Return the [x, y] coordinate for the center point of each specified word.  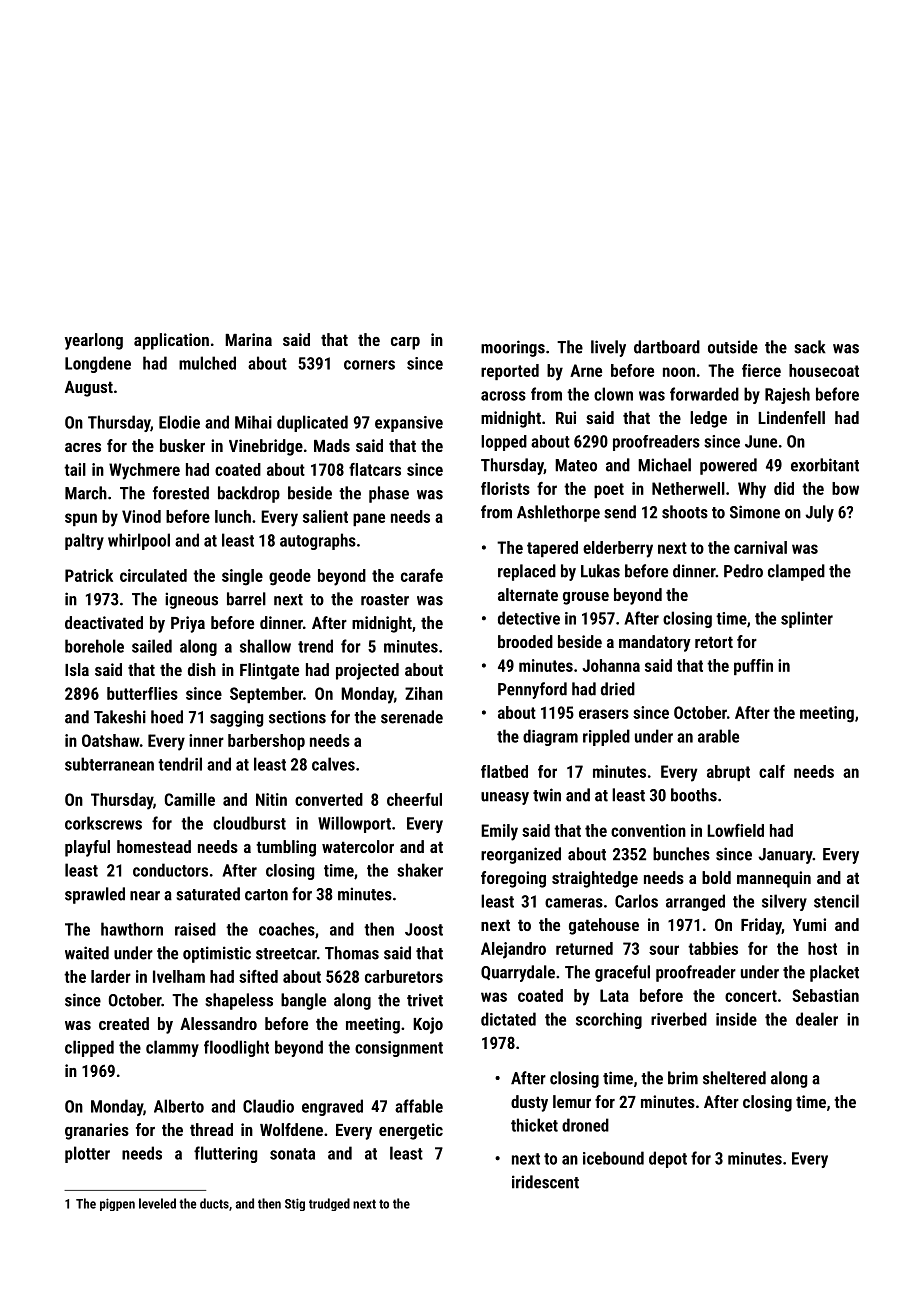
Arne [586, 370]
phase [389, 494]
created [124, 1023]
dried [618, 689]
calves [333, 764]
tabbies [713, 948]
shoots [685, 512]
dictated [508, 1019]
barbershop [266, 742]
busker [182, 445]
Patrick [89, 575]
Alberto [179, 1106]
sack [810, 347]
